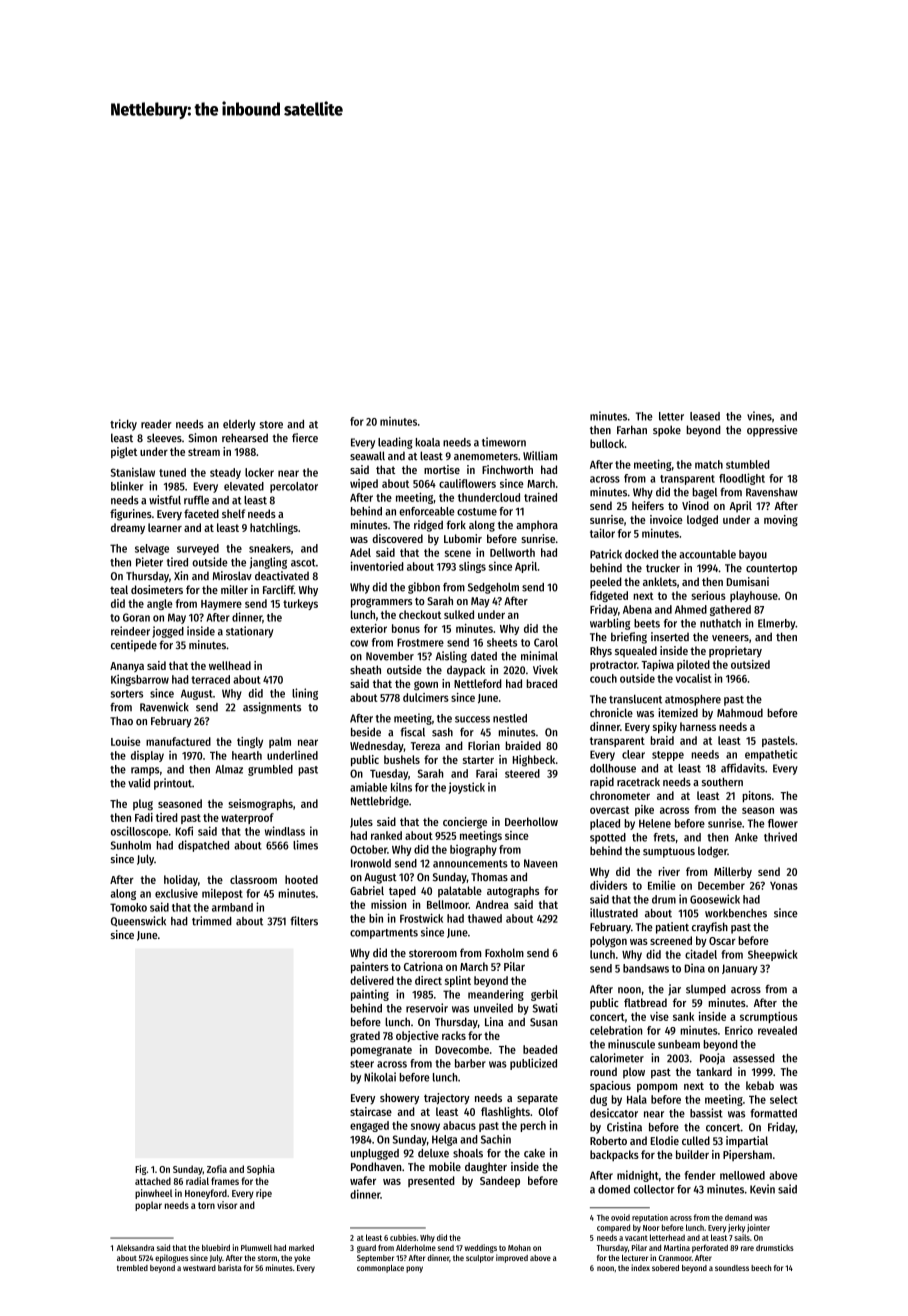 The width and height of the page is (908, 1316). I want to click on Farcliff, so click(278, 589).
